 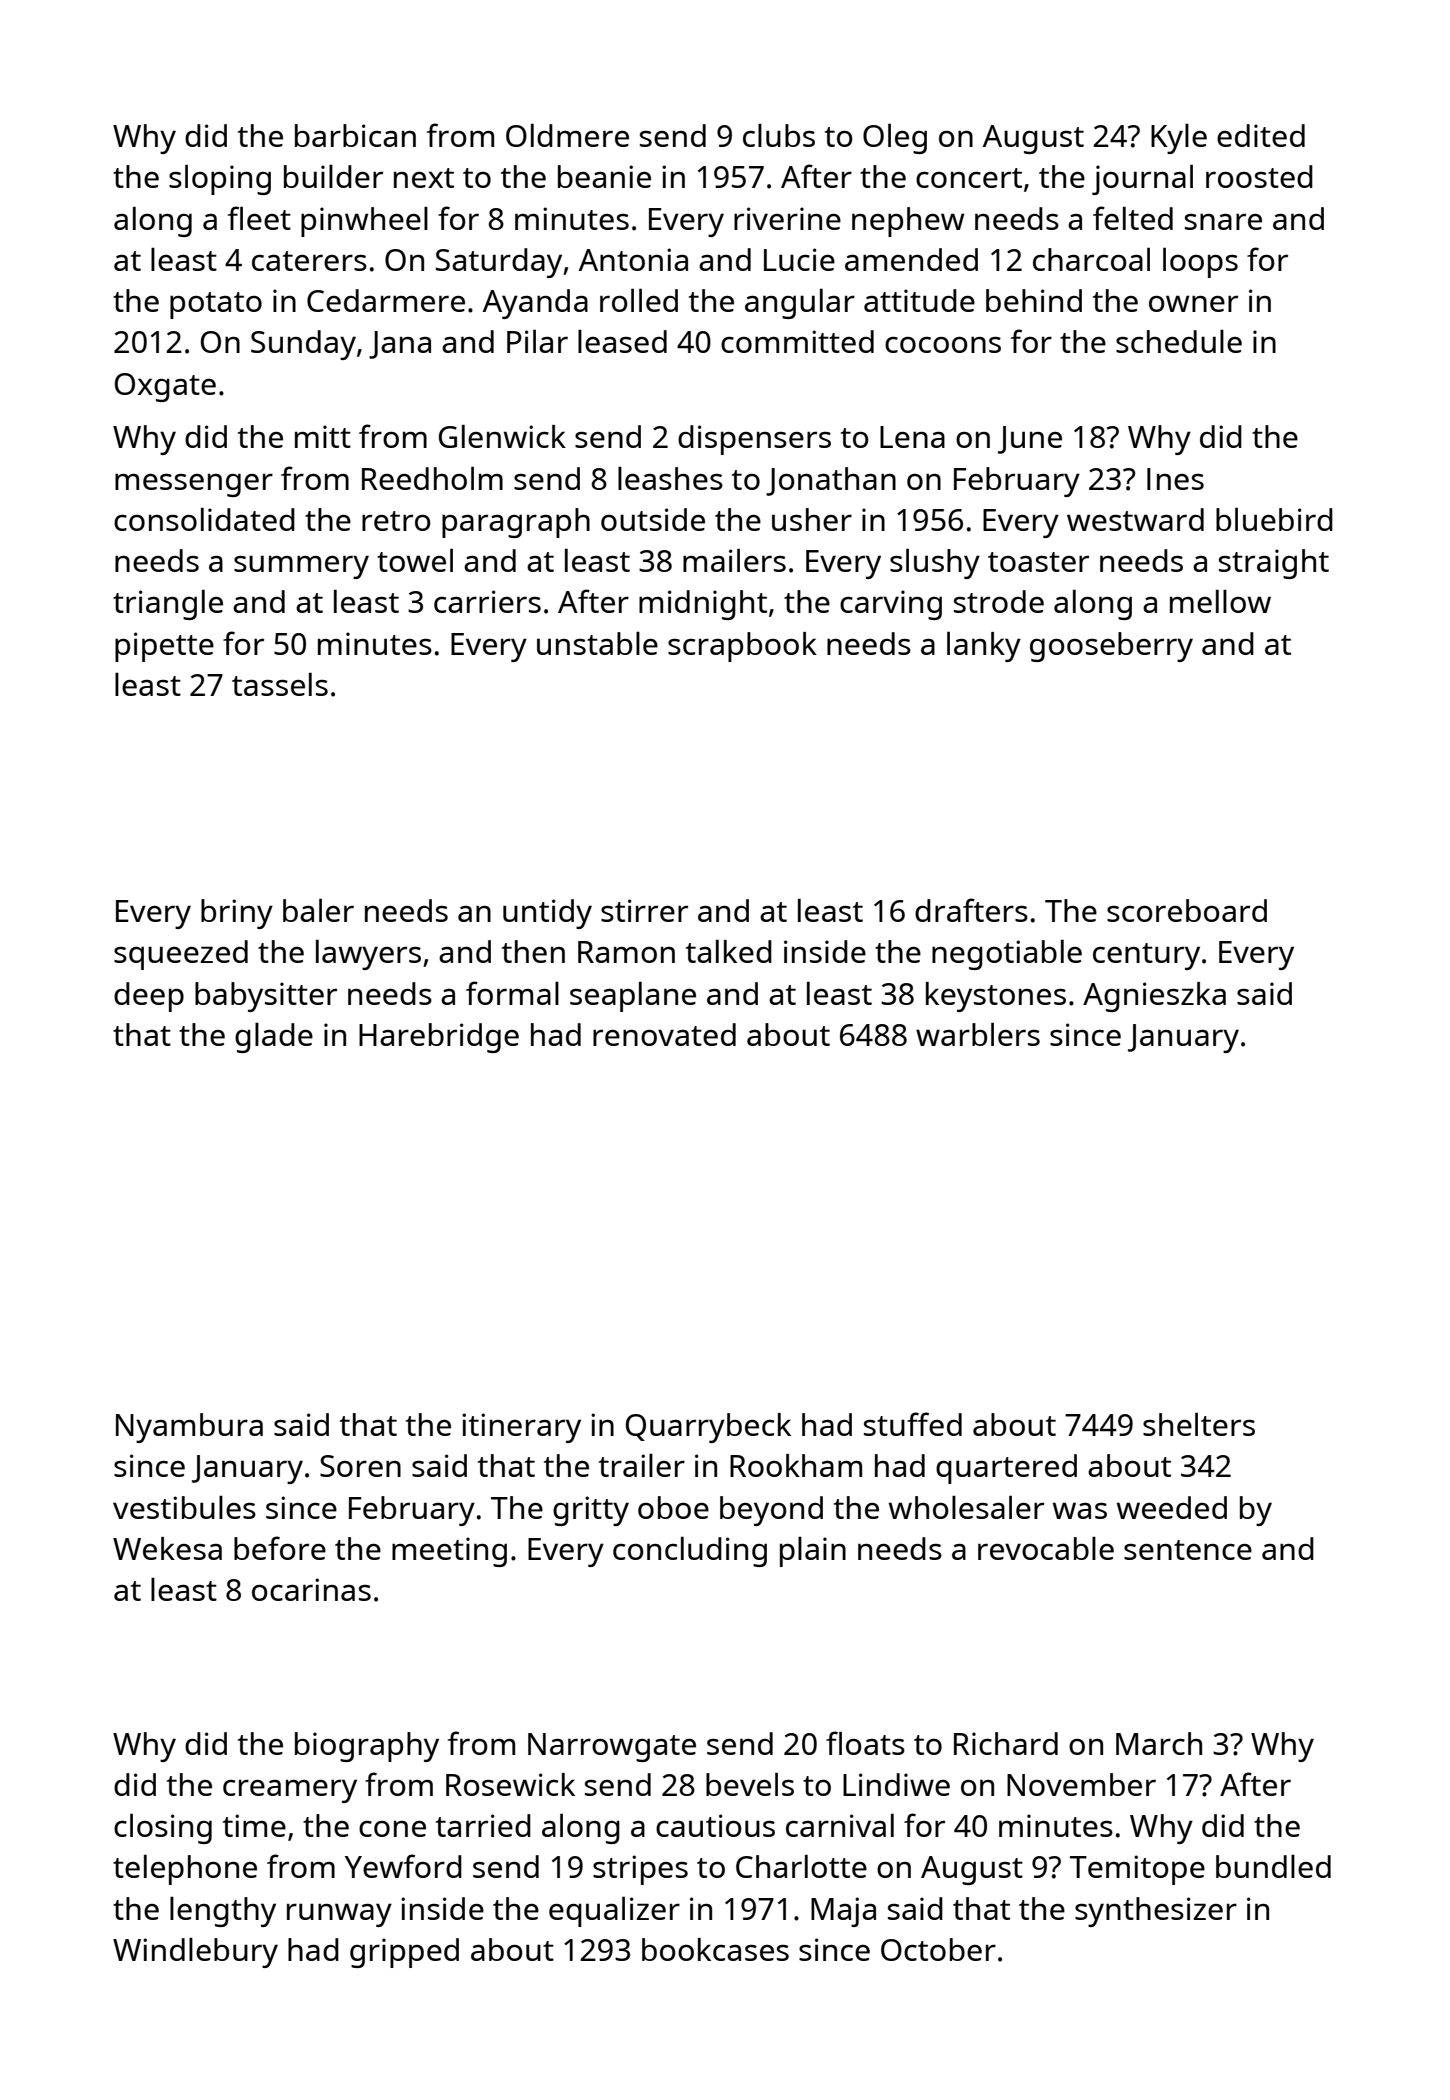 I want to click on Oldmere, so click(x=567, y=135).
